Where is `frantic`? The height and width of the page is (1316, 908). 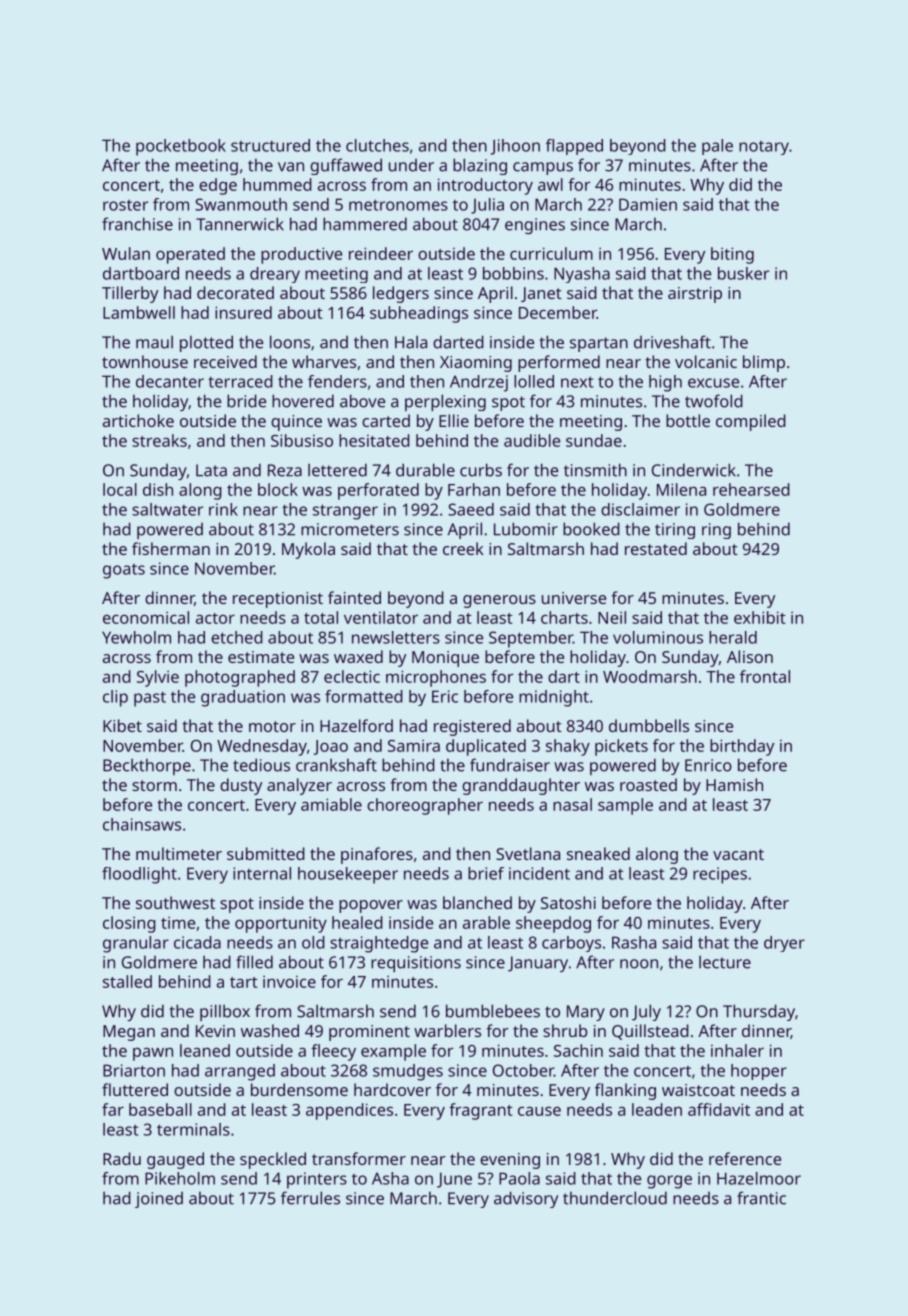
frantic is located at coordinates (761, 1198).
